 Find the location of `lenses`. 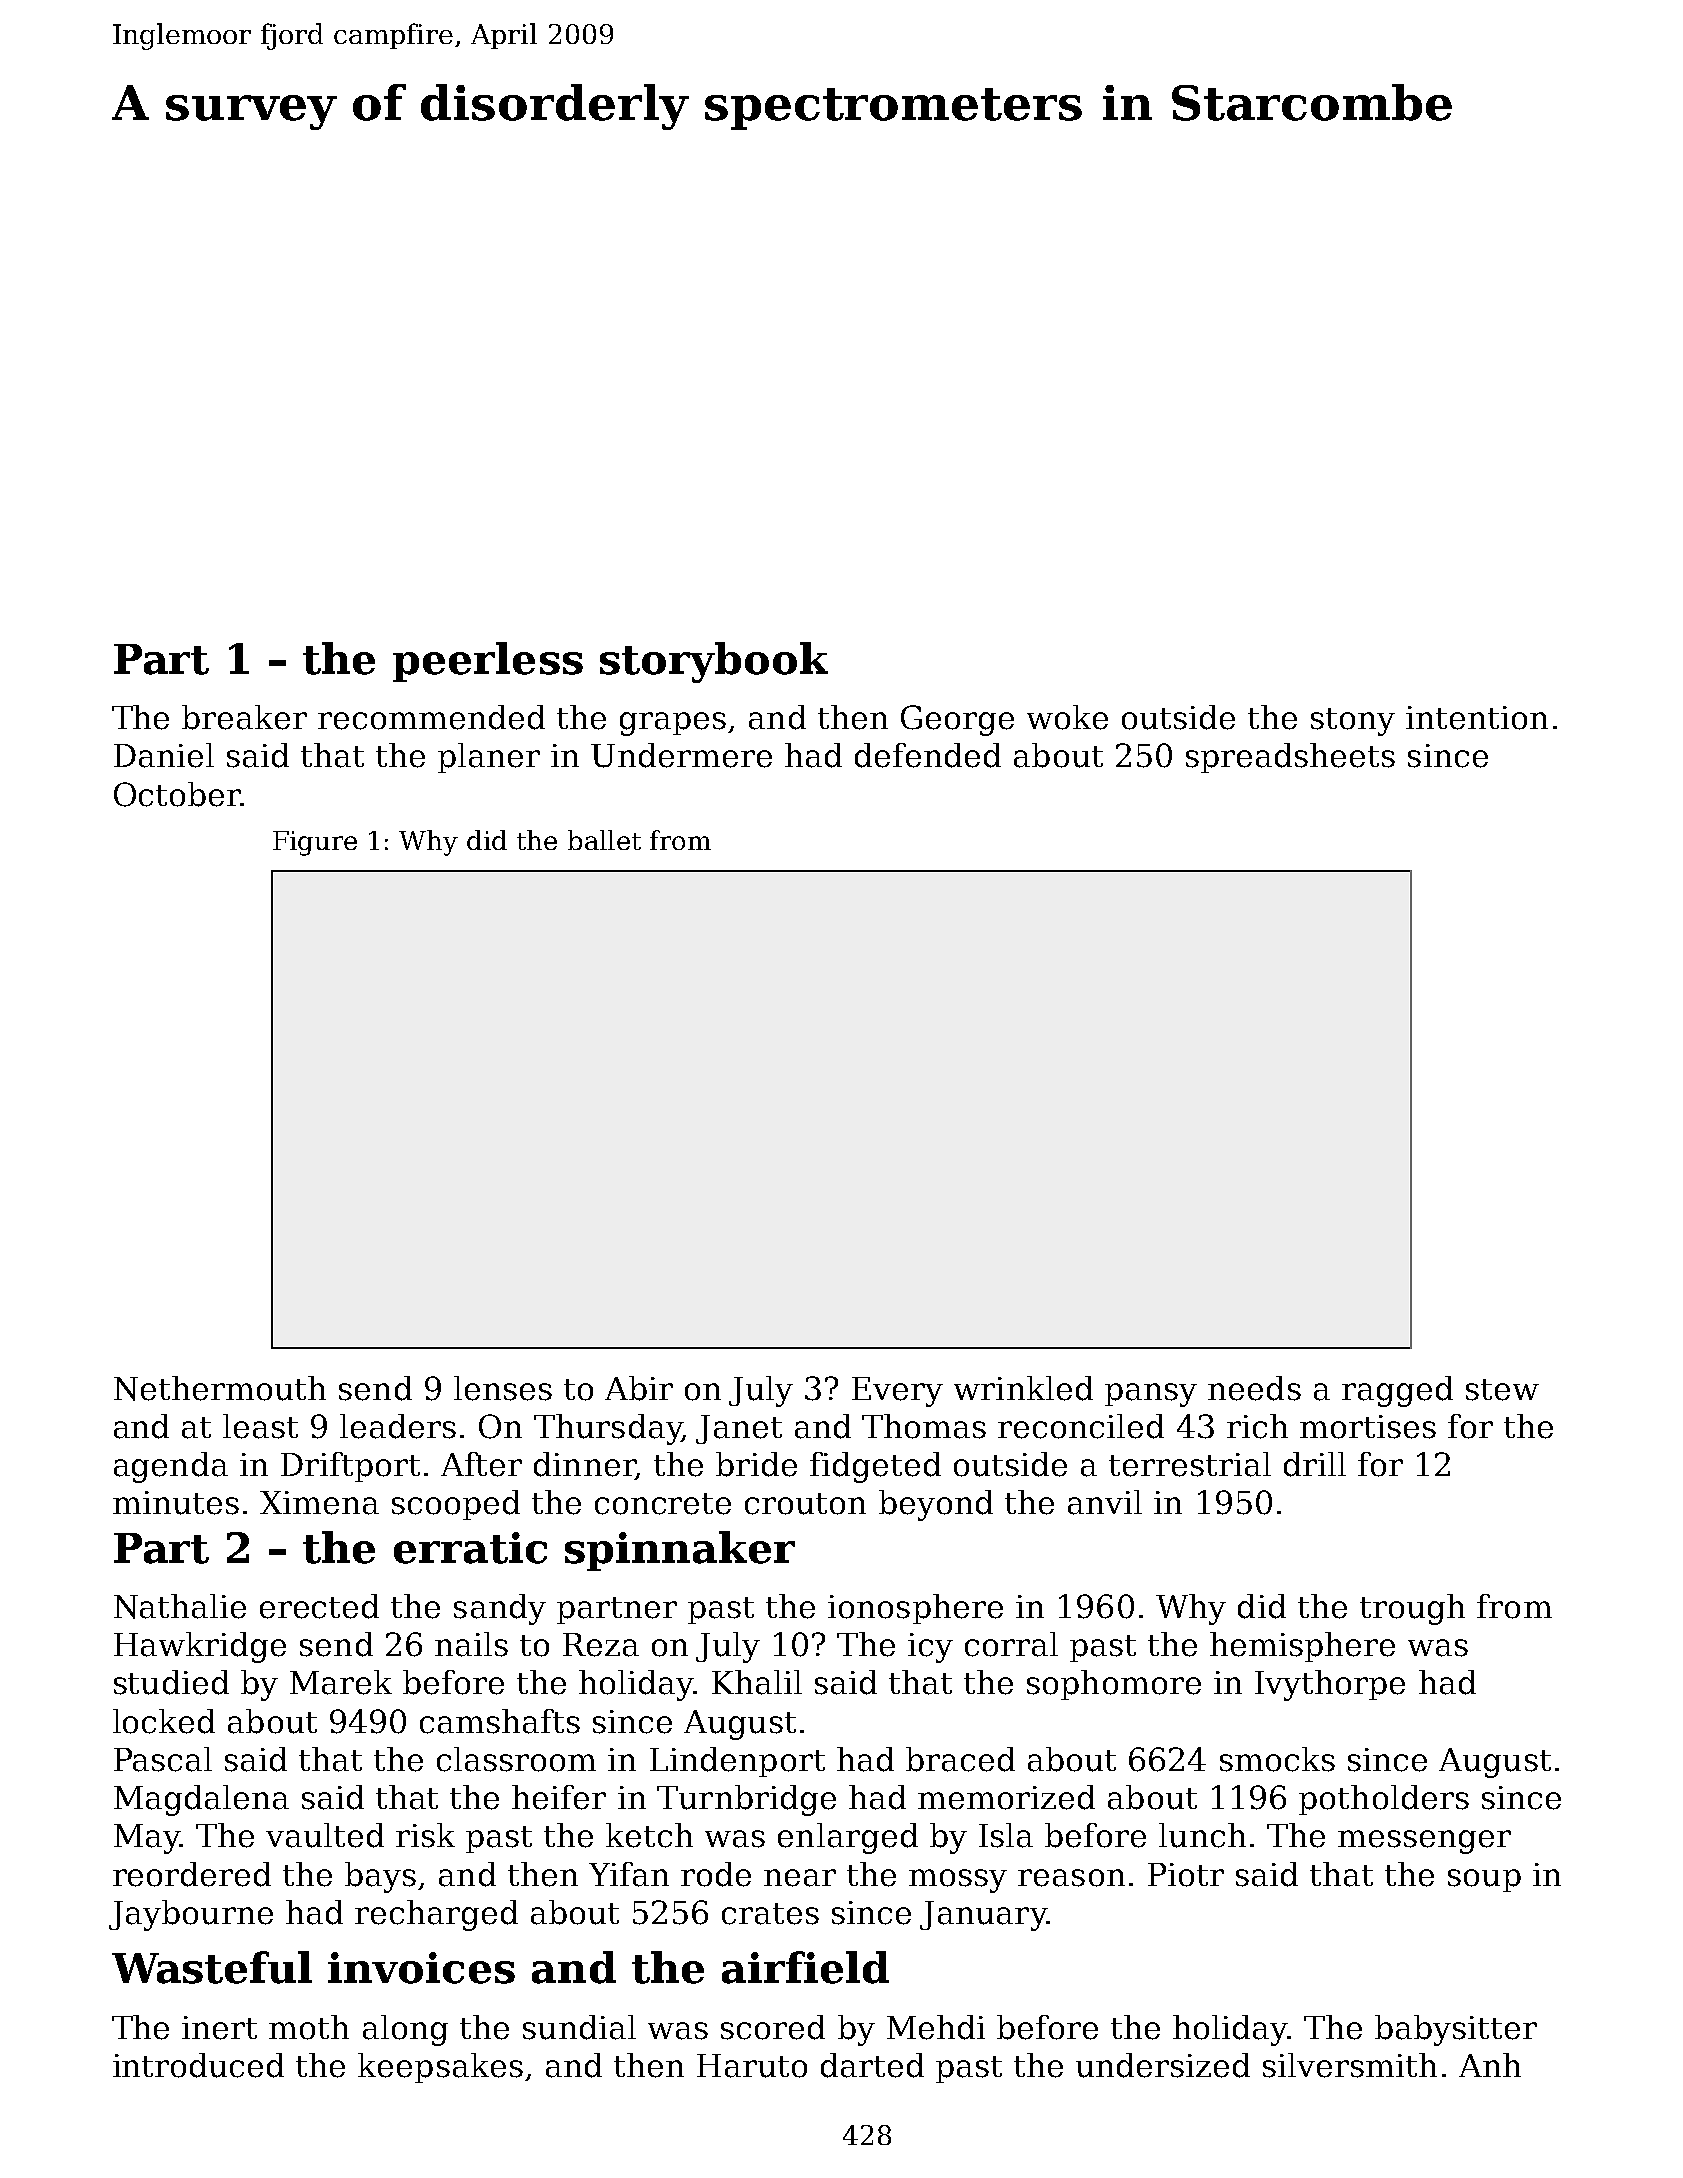

lenses is located at coordinates (503, 1388).
